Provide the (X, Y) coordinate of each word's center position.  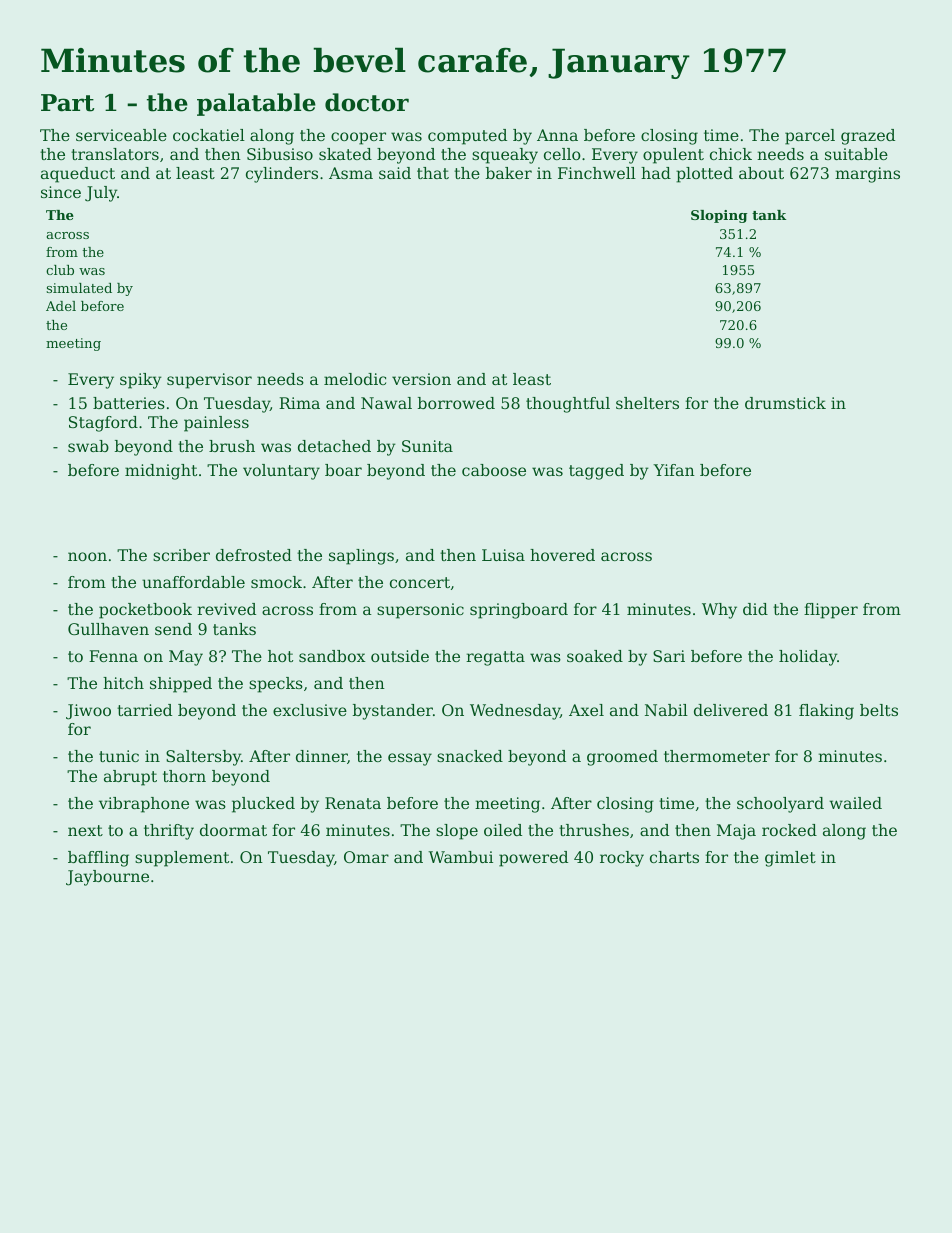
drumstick (785, 403)
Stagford (103, 424)
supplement (182, 859)
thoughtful (568, 405)
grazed (868, 137)
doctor (367, 102)
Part (67, 103)
